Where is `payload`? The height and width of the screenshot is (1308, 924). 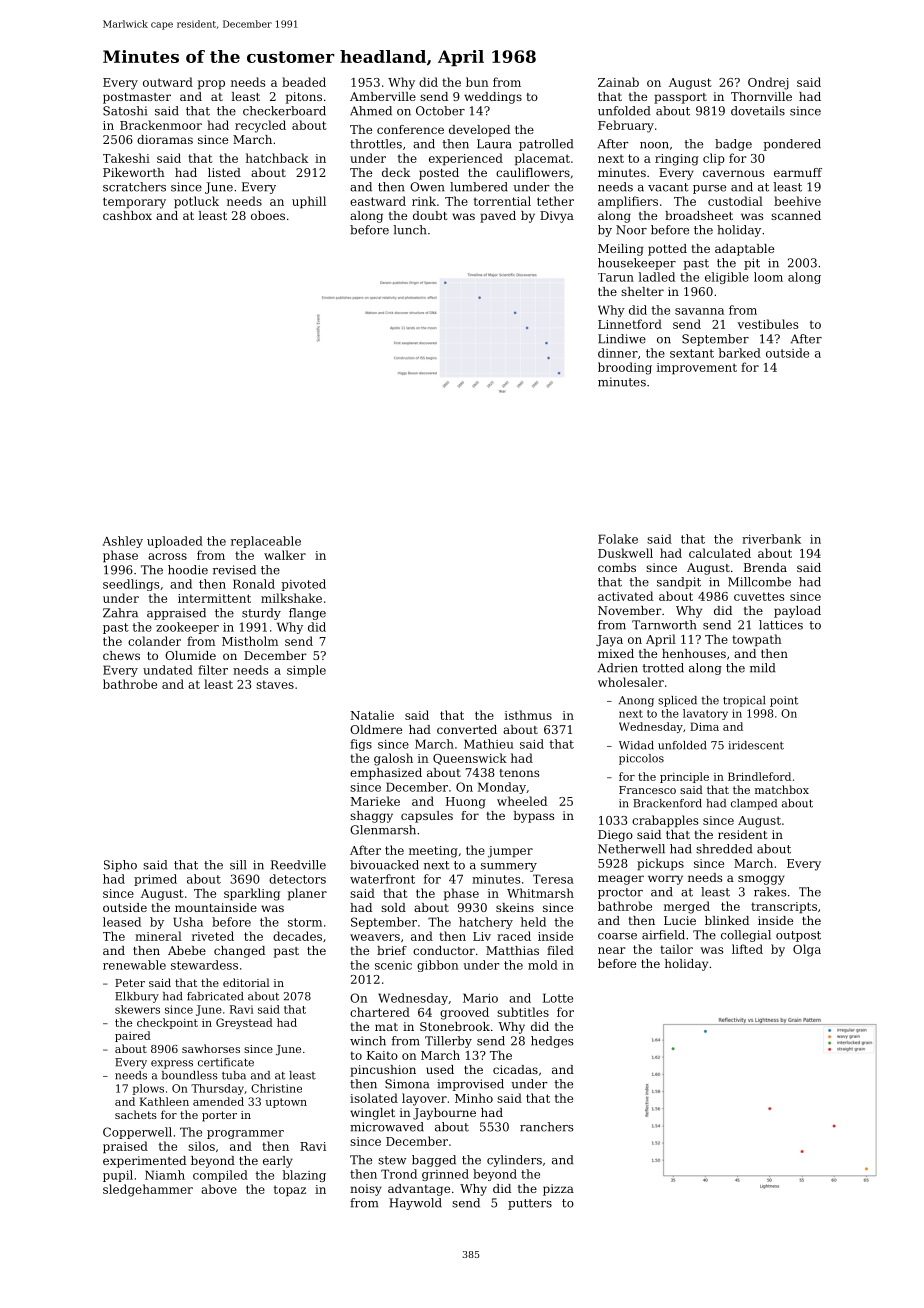
payload is located at coordinates (797, 612).
